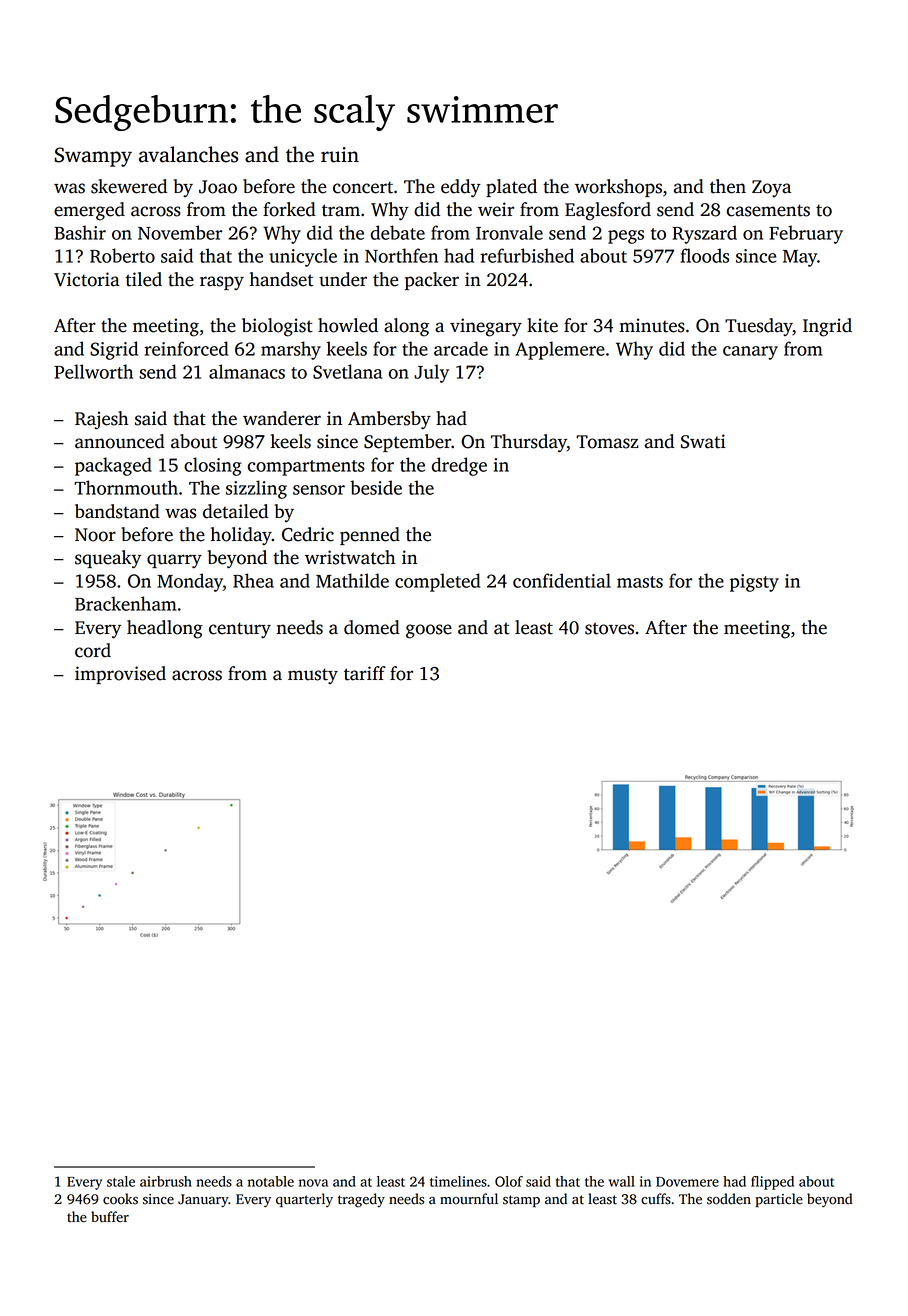  What do you see at coordinates (461, 348) in the screenshot?
I see `arcade` at bounding box center [461, 348].
